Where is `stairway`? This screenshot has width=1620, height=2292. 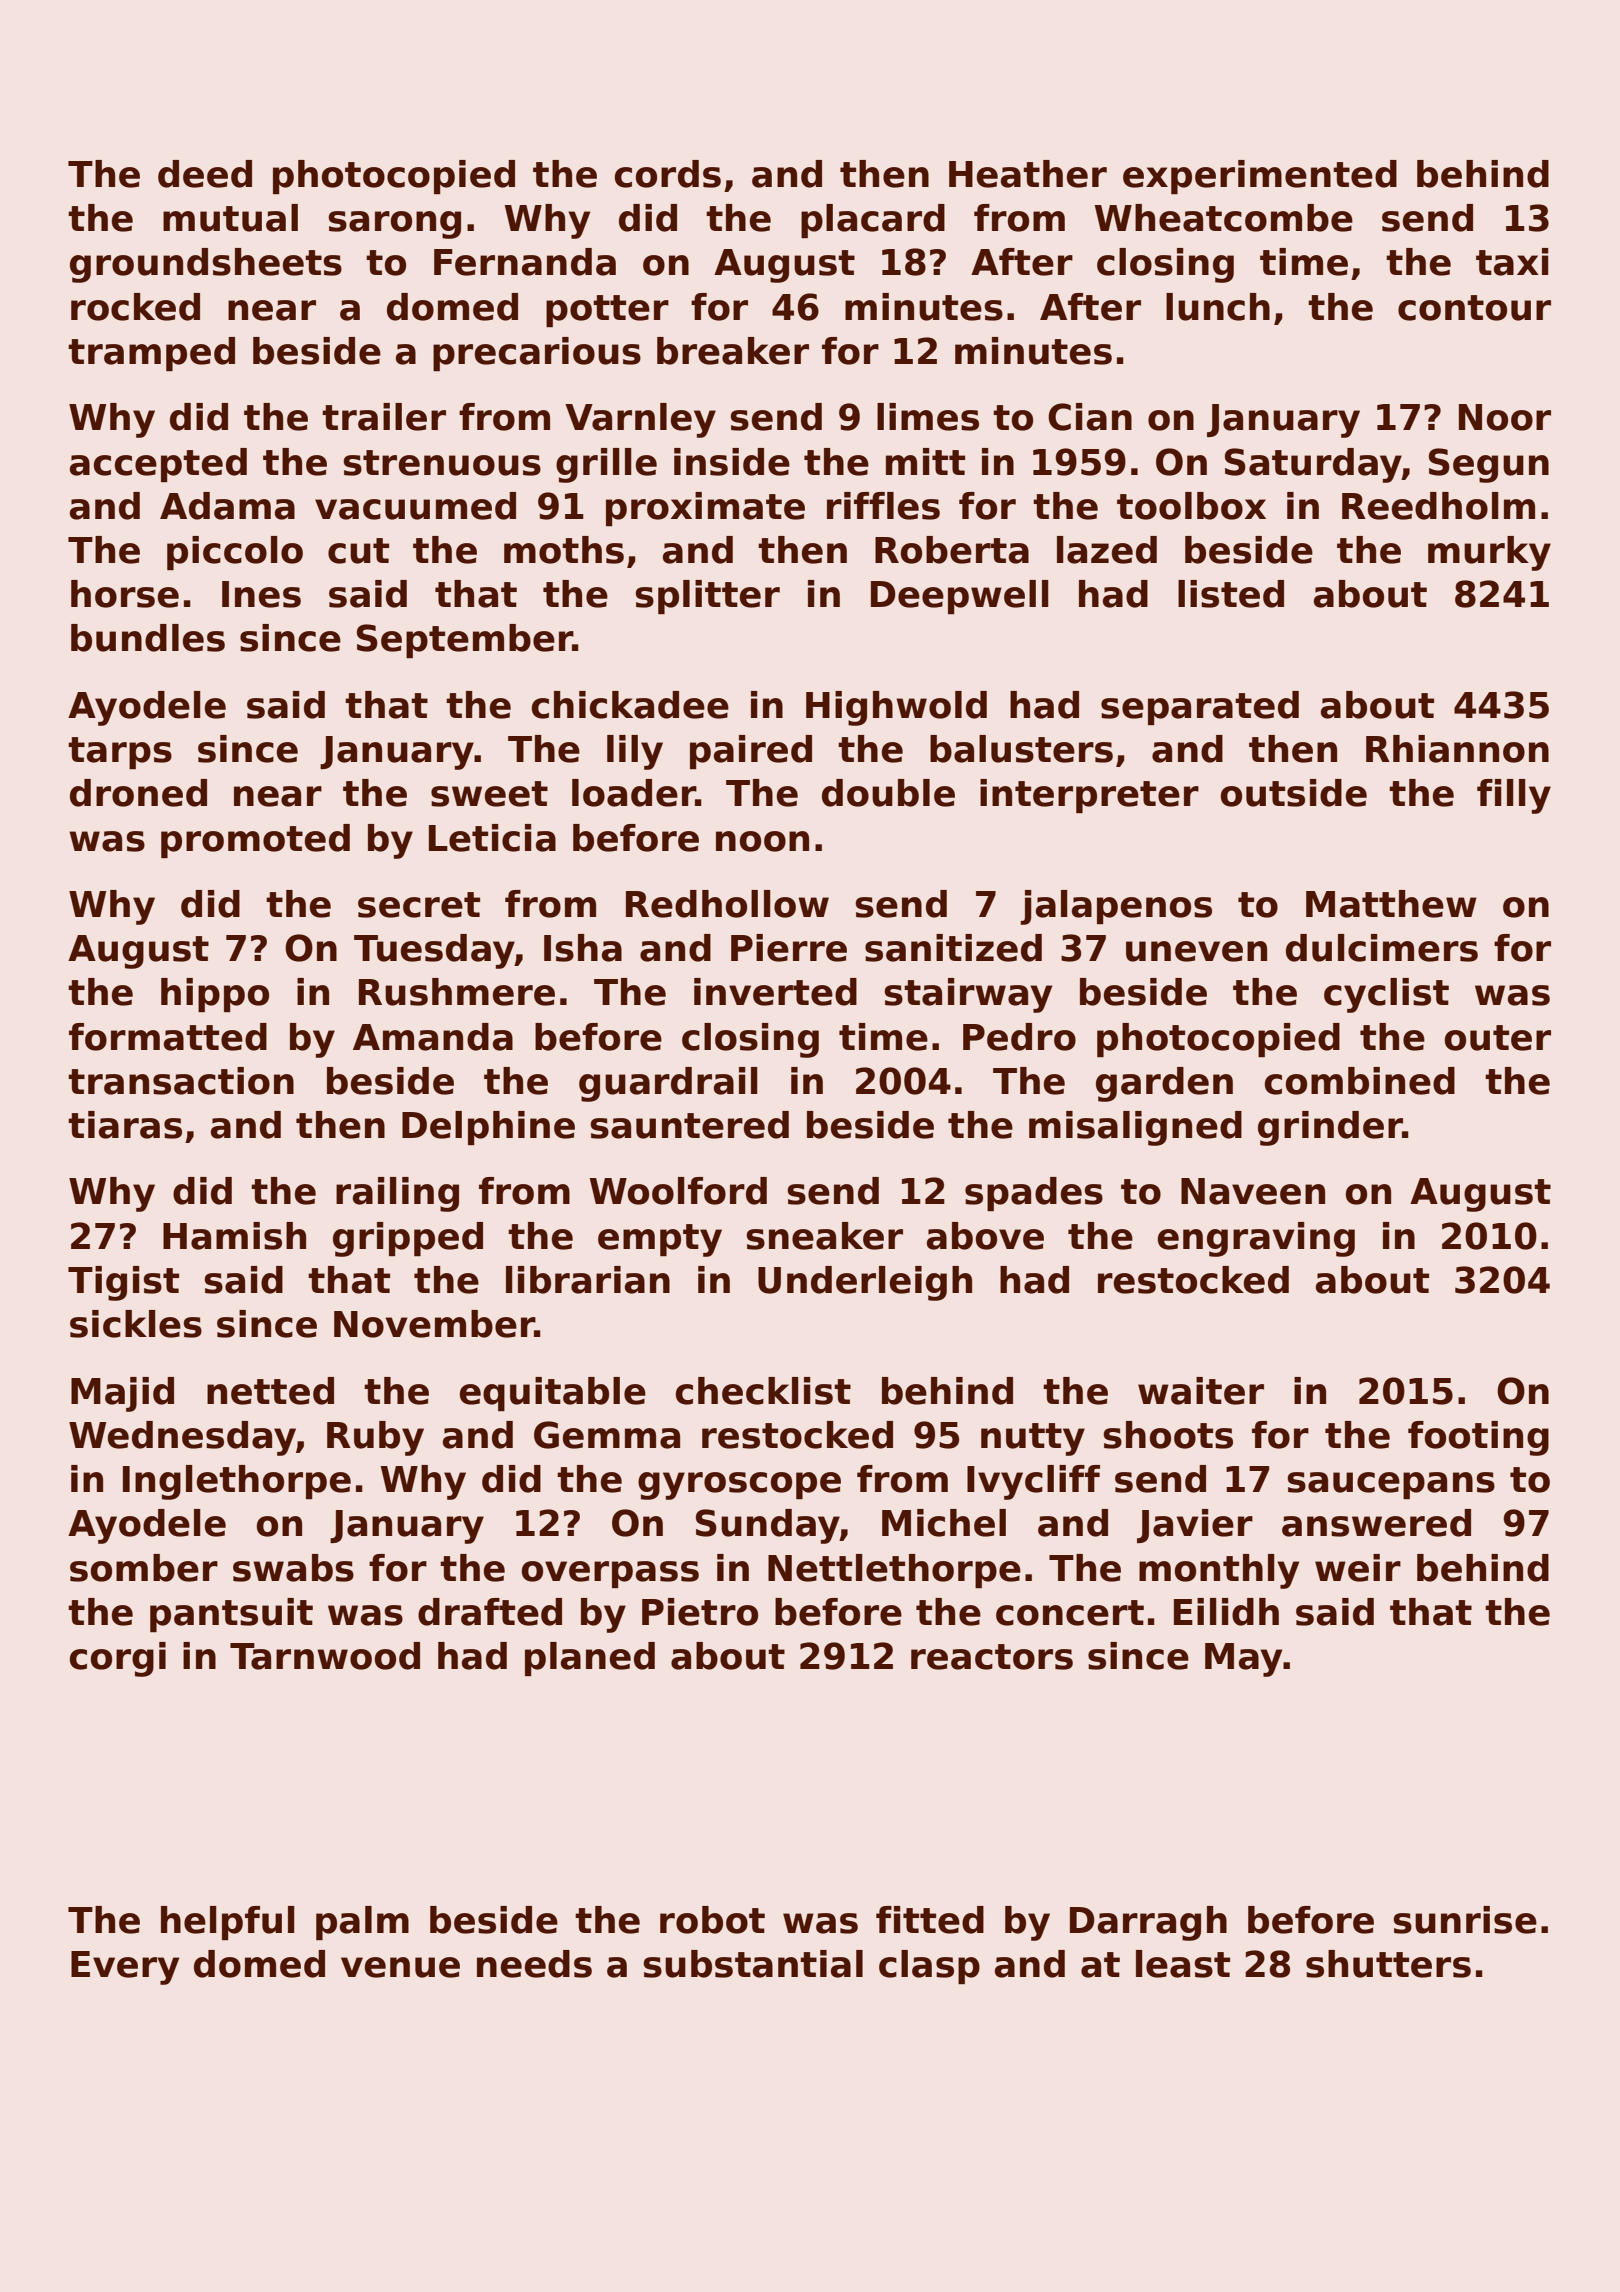 stairway is located at coordinates (968, 995).
